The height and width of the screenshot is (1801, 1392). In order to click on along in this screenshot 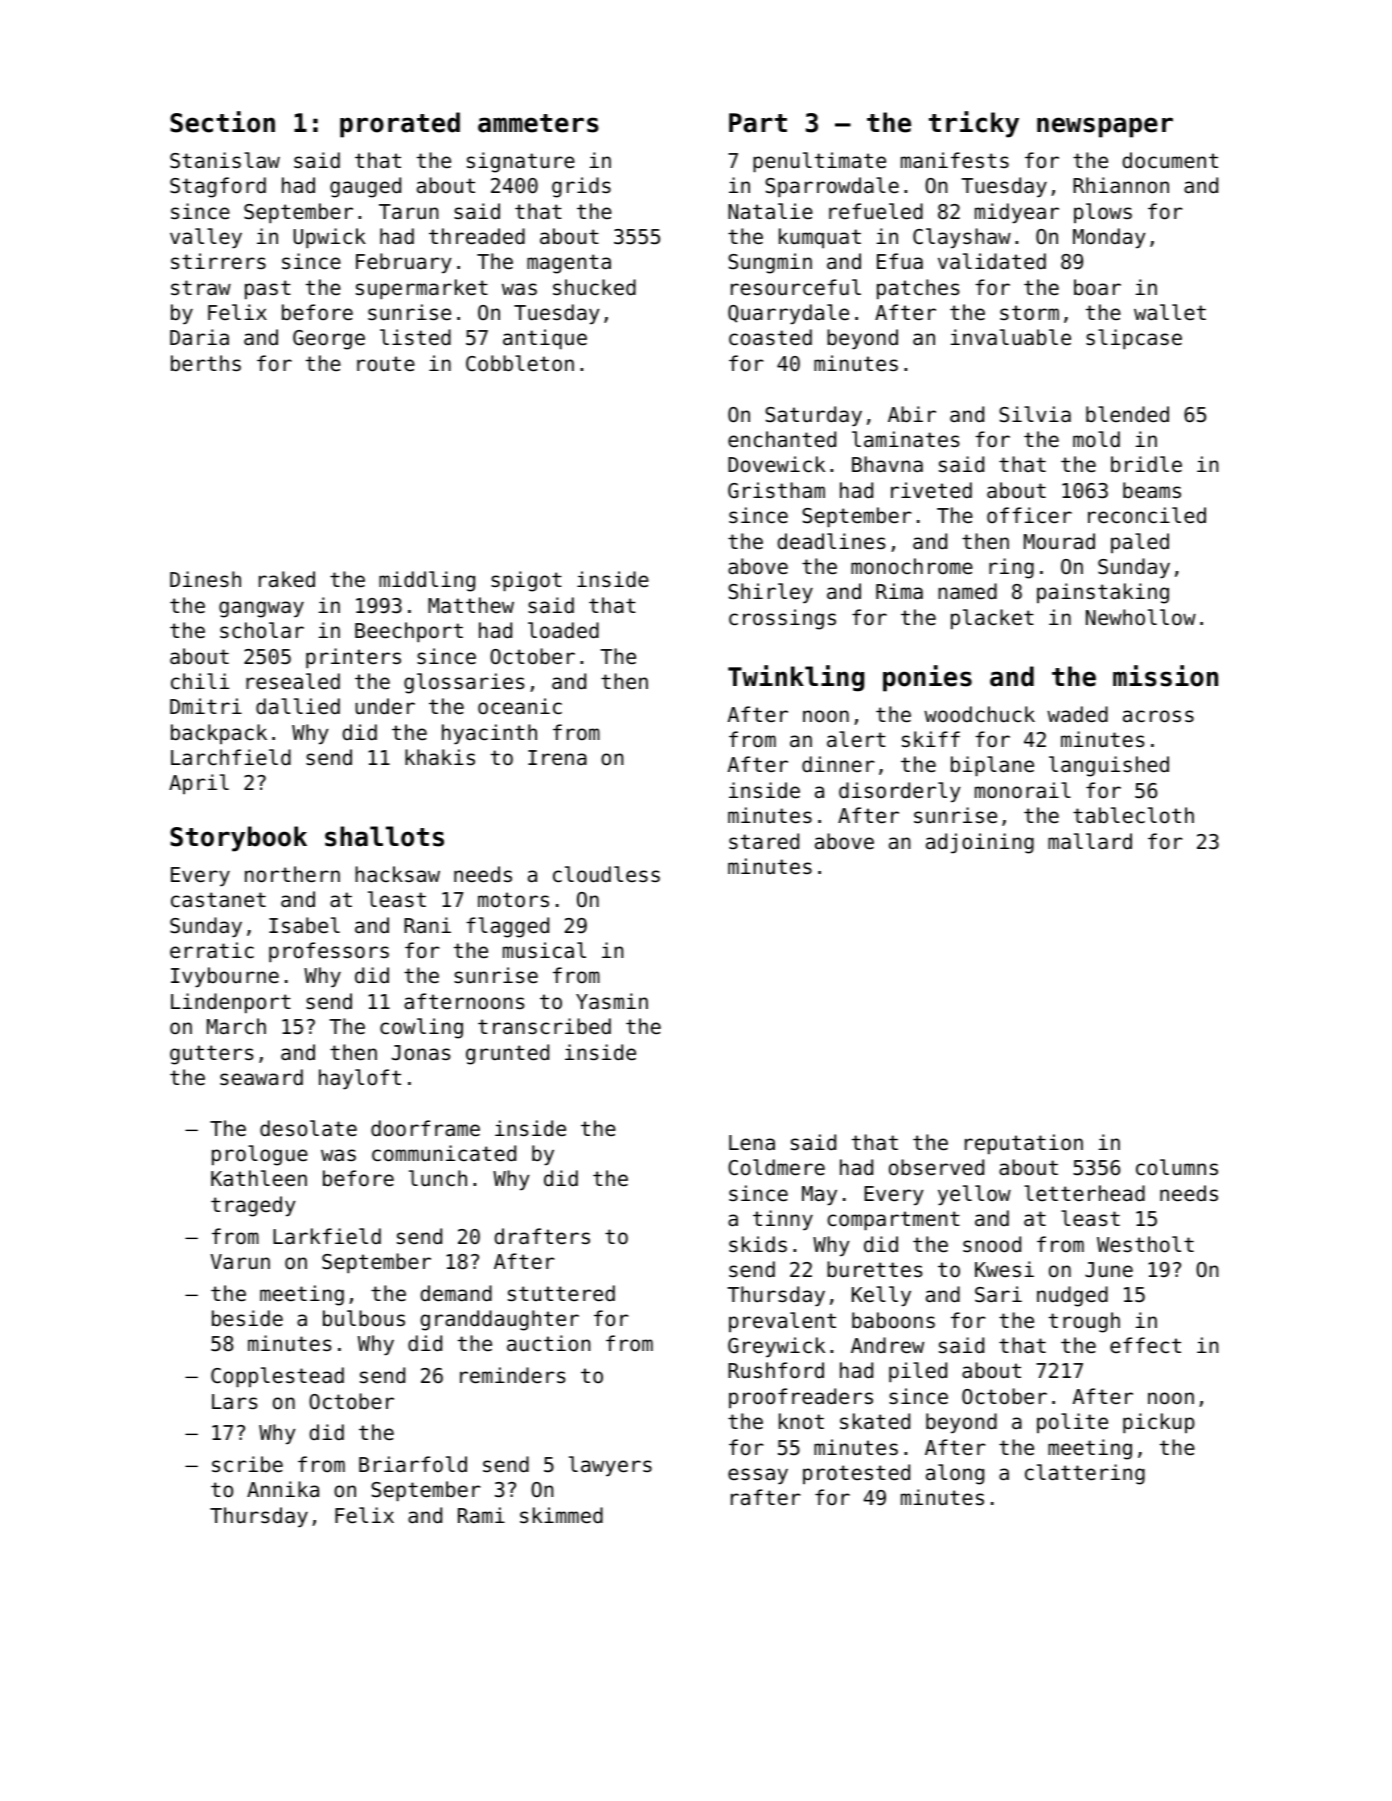, I will do `click(955, 1474)`.
